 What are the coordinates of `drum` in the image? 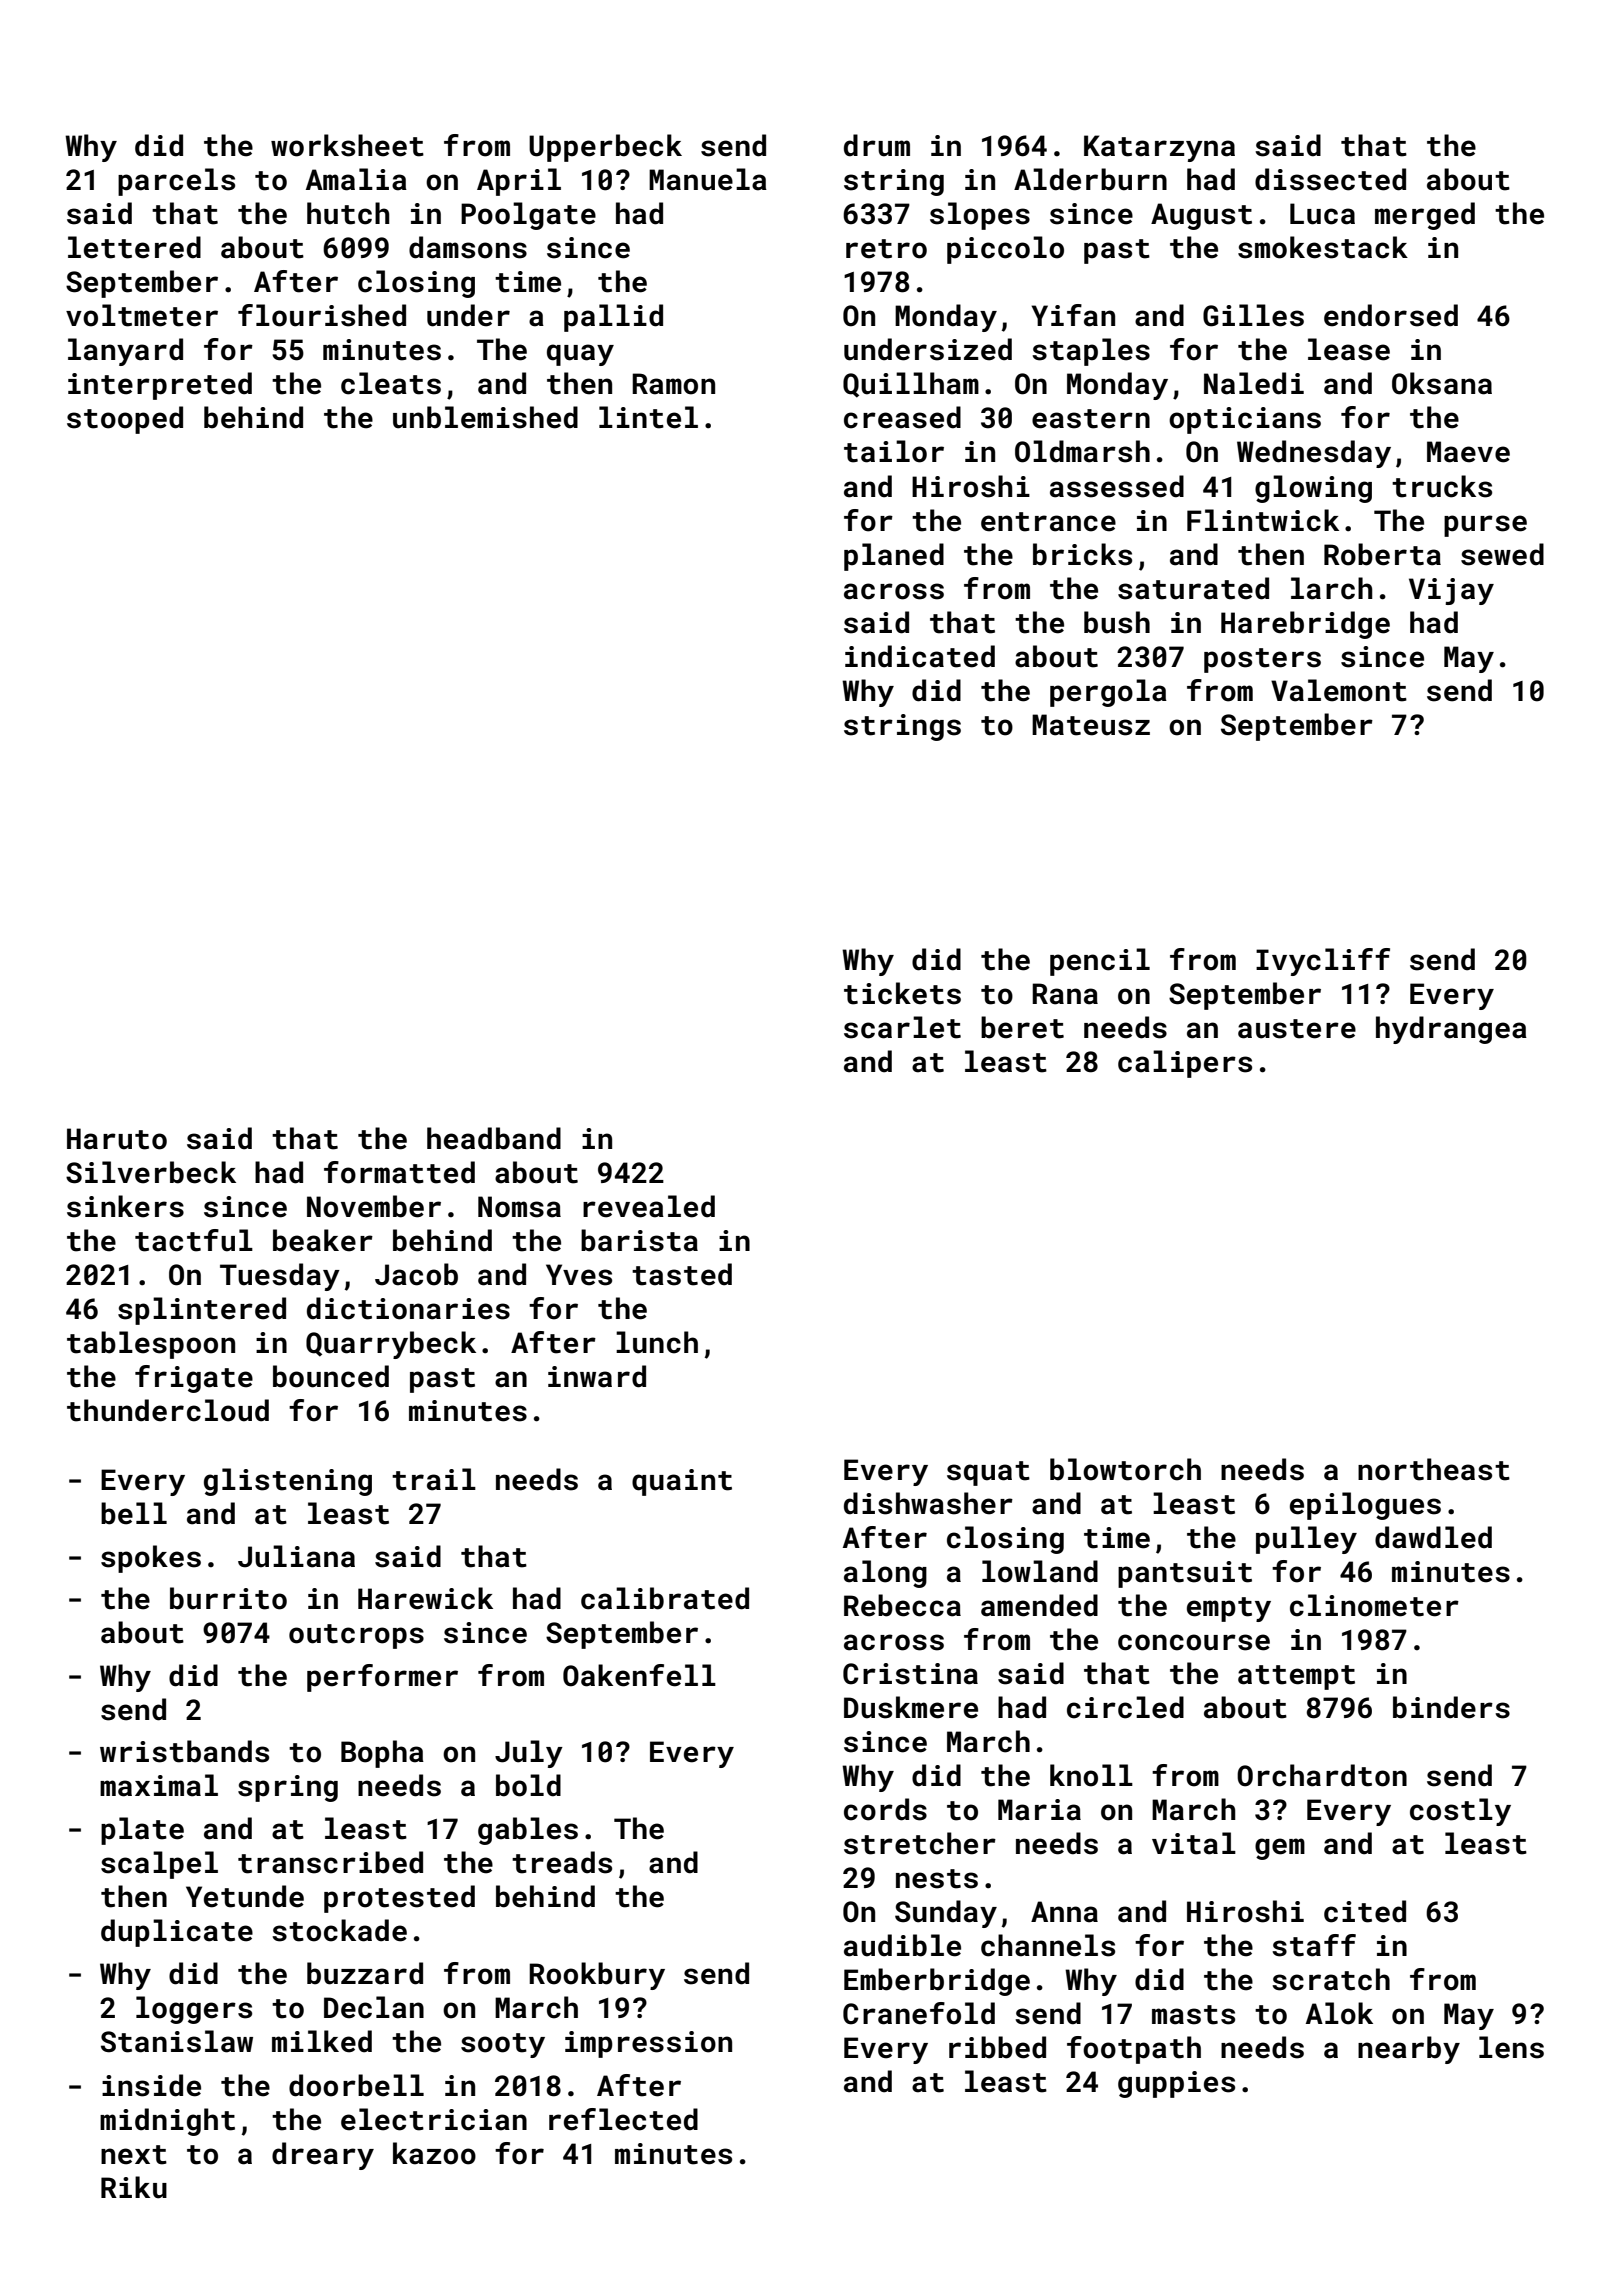 It's located at (877, 145).
